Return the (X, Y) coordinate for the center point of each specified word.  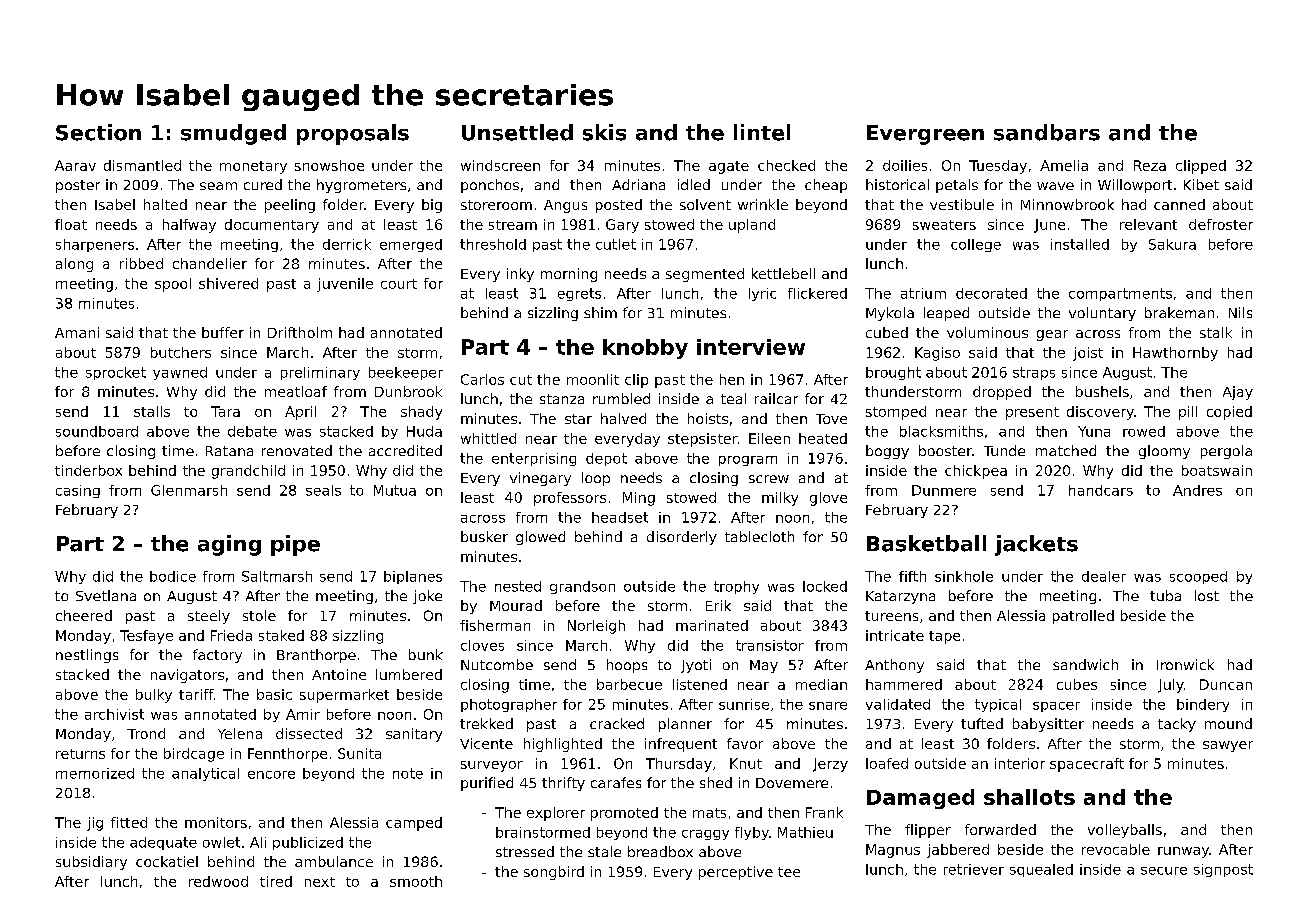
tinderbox (88, 470)
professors (570, 499)
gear (1052, 335)
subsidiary (91, 863)
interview (751, 347)
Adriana (638, 184)
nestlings (87, 656)
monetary (253, 167)
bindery (1203, 705)
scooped (1198, 577)
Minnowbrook (1067, 204)
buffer (223, 332)
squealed (1041, 870)
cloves (482, 645)
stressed (525, 851)
